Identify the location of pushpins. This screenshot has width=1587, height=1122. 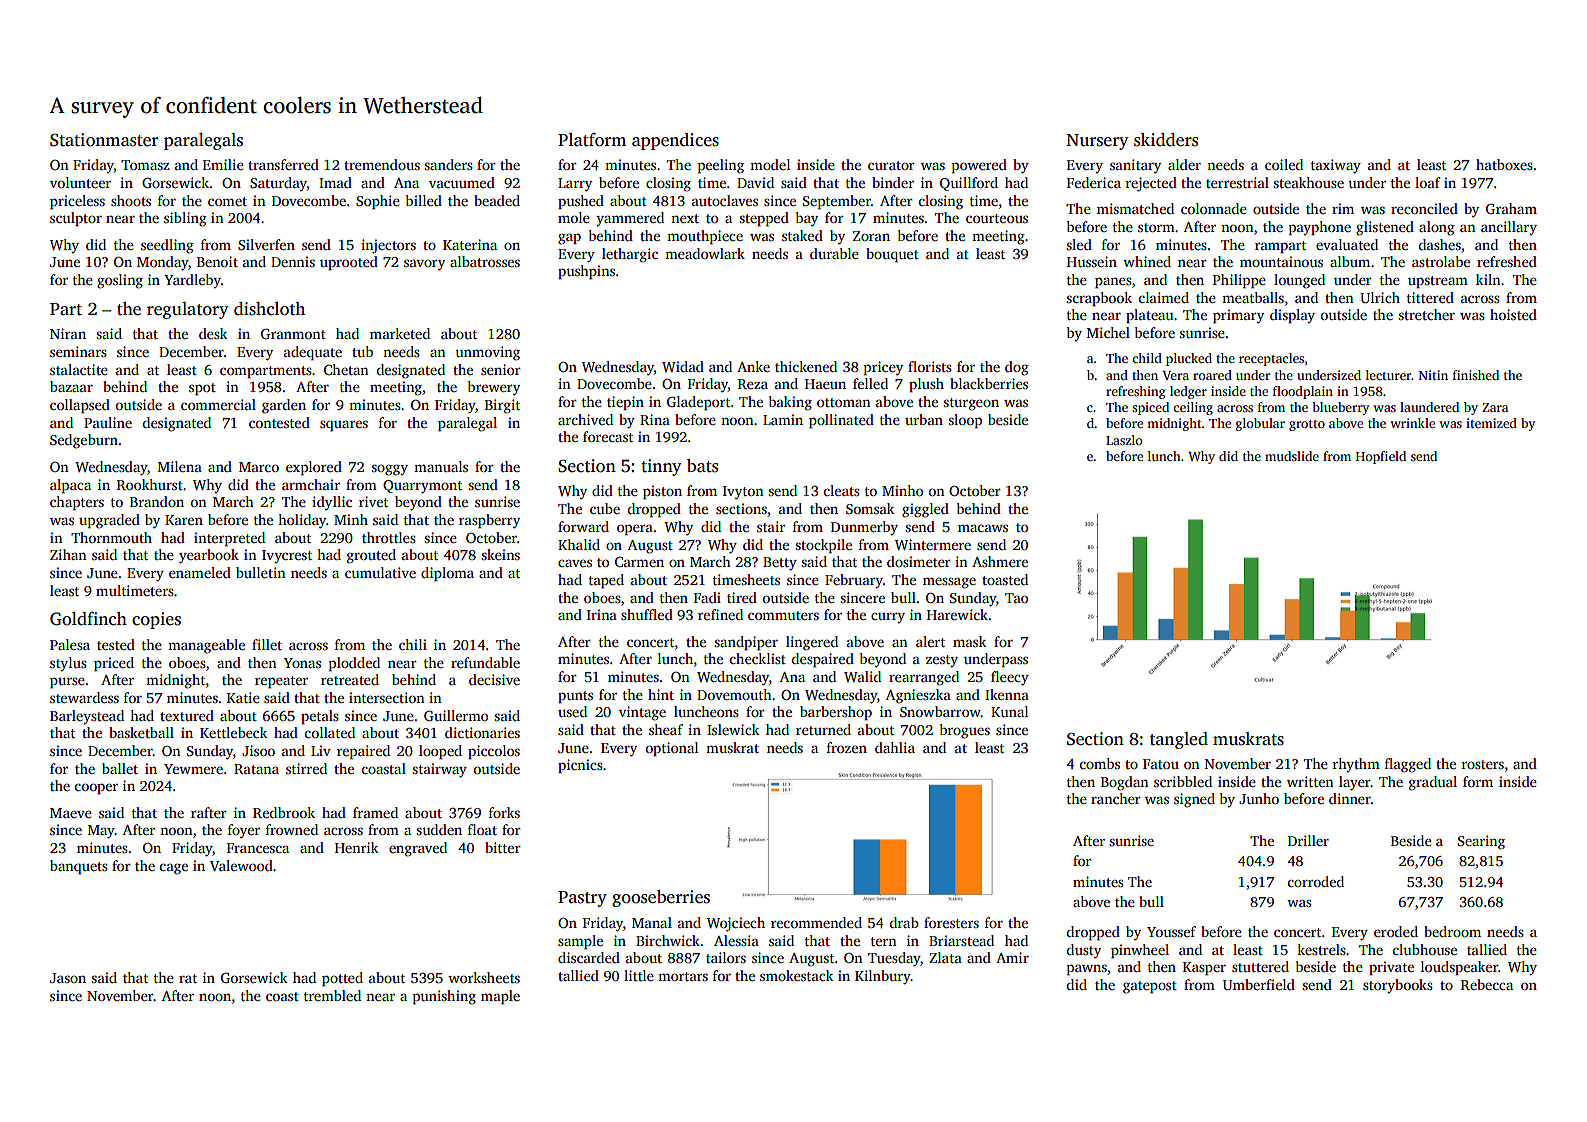
(586, 272).
